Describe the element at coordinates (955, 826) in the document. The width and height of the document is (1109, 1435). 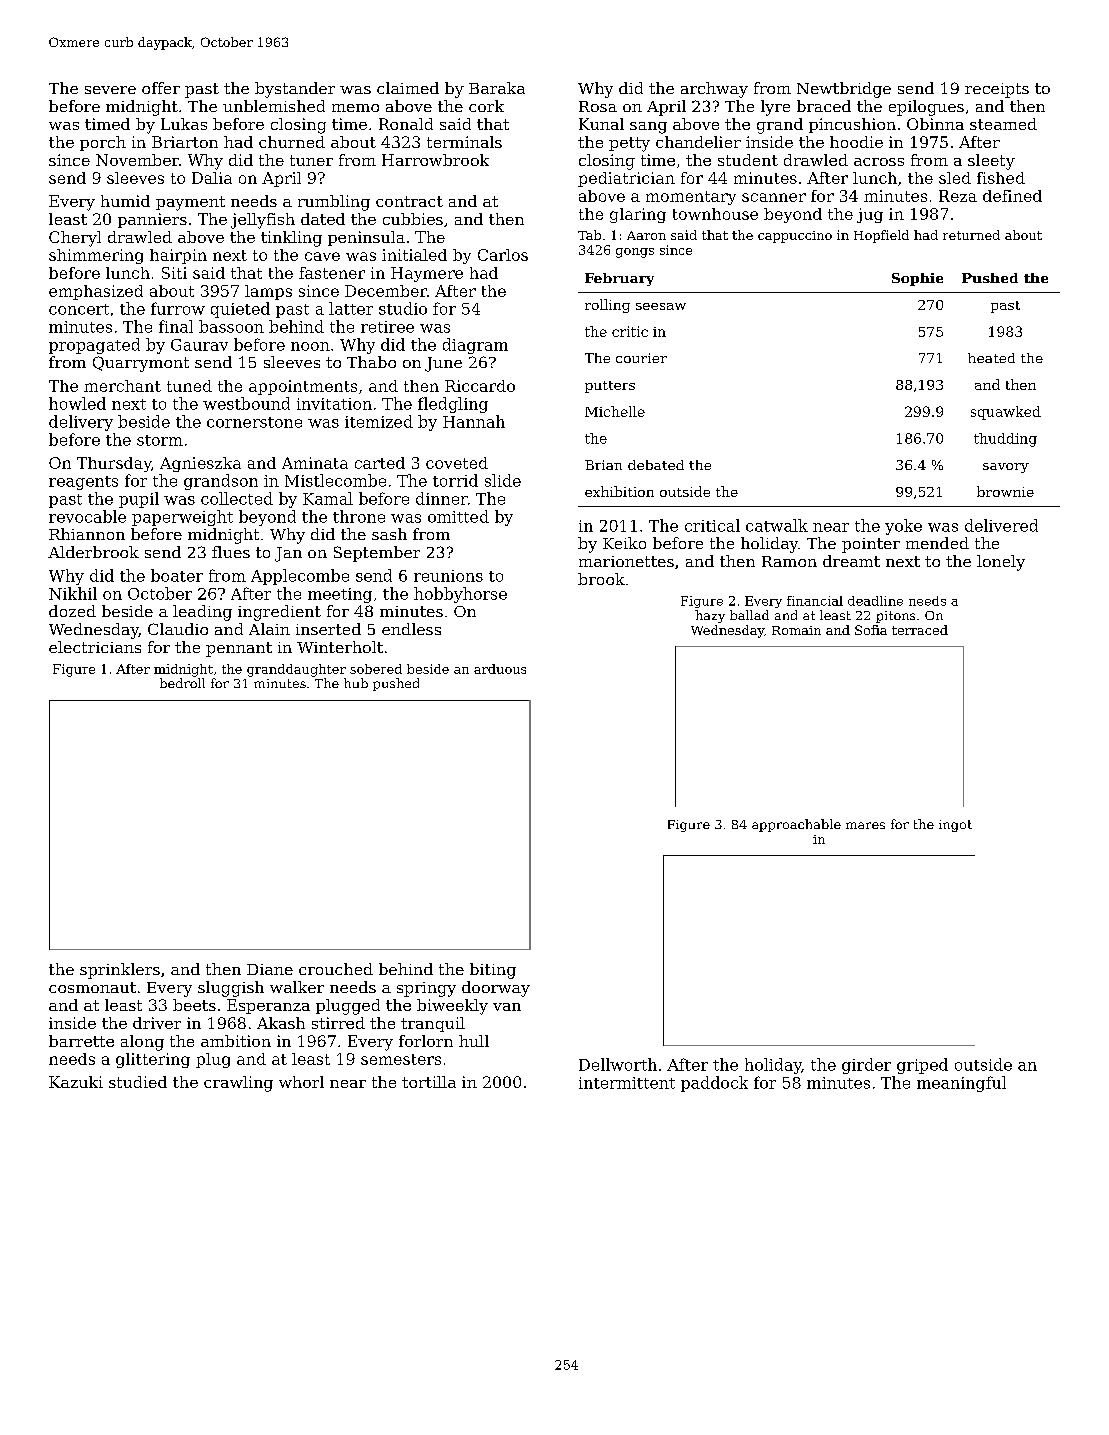
I see `ingot` at that location.
